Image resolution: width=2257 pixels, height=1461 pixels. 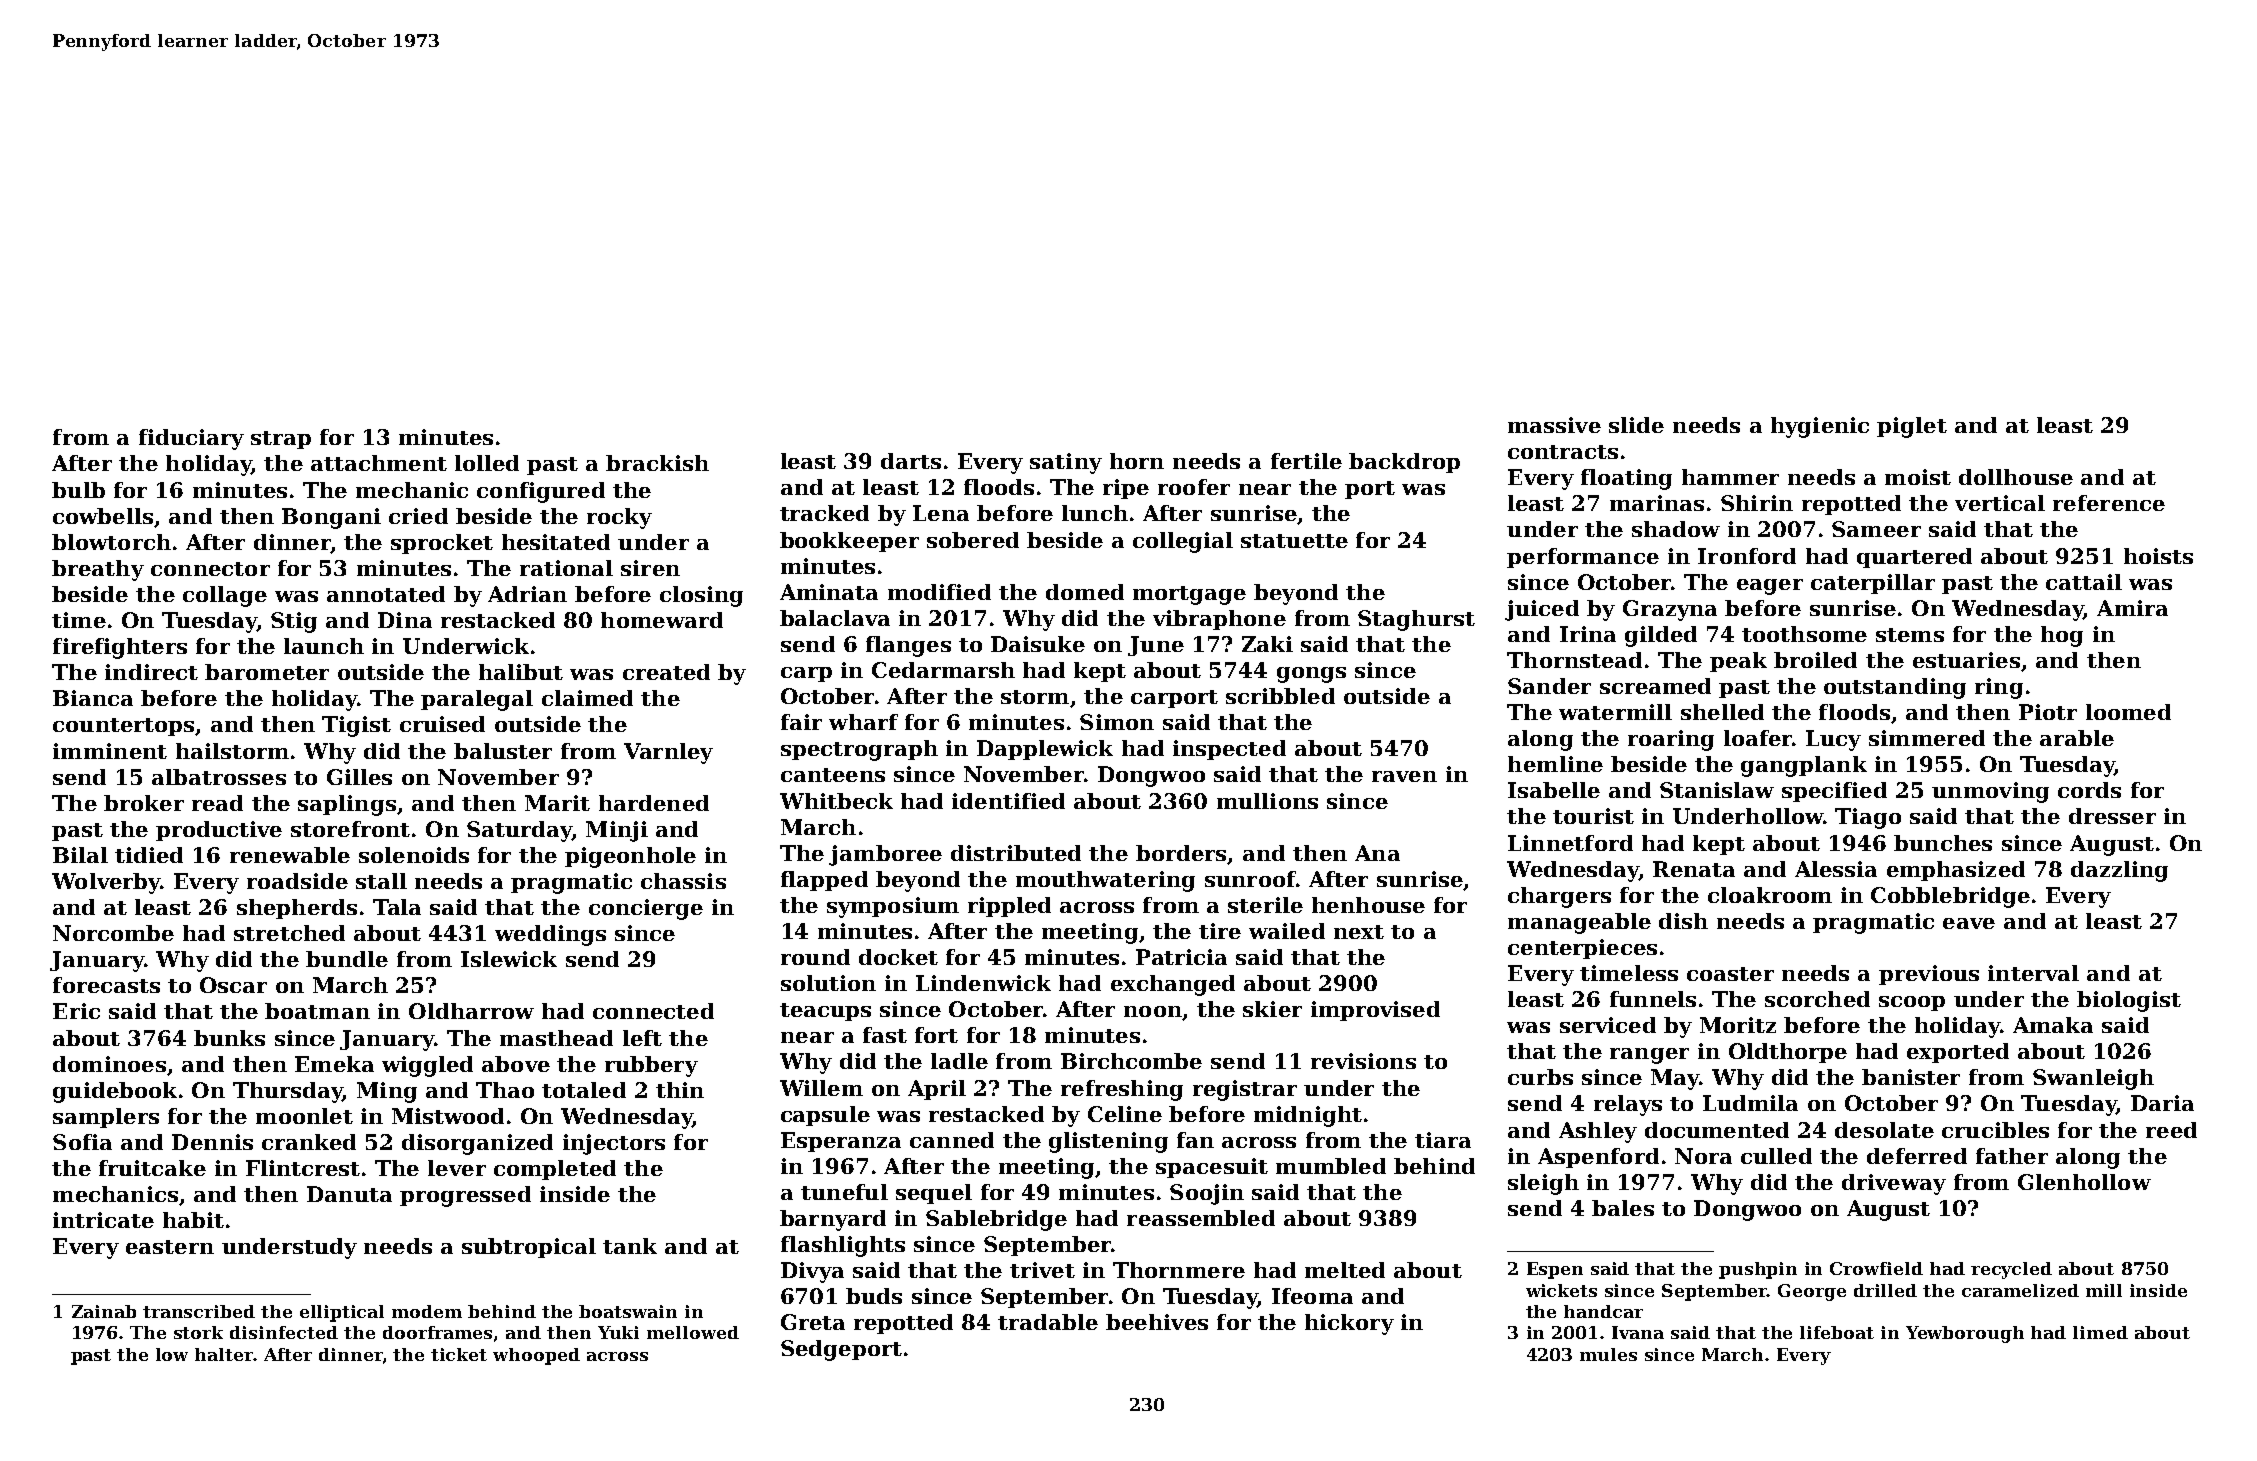 What do you see at coordinates (1817, 999) in the screenshot?
I see `scorched` at bounding box center [1817, 999].
